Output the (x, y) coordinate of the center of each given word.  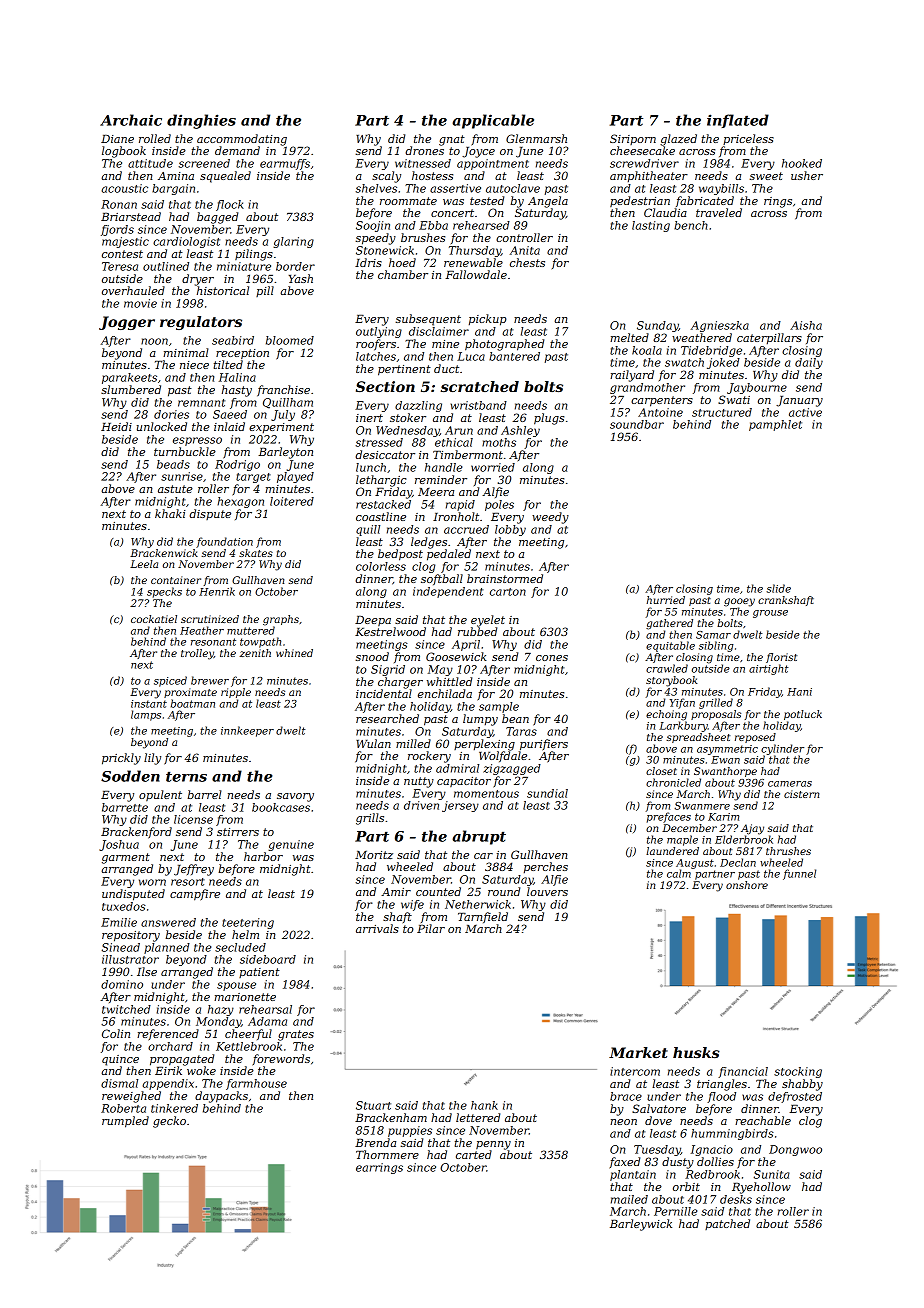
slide (778, 588)
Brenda (375, 1142)
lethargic (381, 481)
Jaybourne (757, 388)
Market (638, 1052)
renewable (473, 262)
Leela (144, 564)
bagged (217, 218)
